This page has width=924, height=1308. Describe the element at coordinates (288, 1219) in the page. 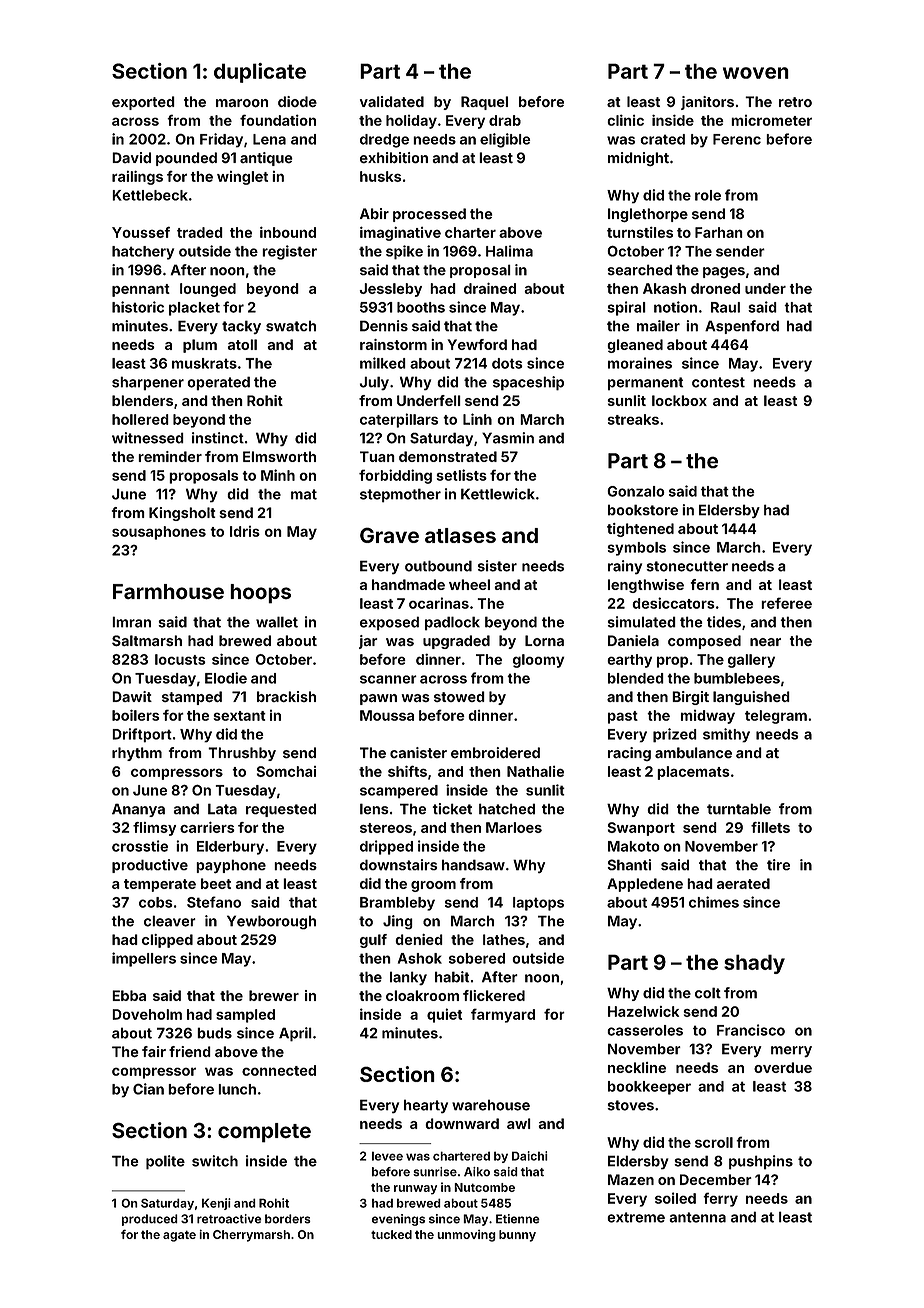

I see `borders` at that location.
